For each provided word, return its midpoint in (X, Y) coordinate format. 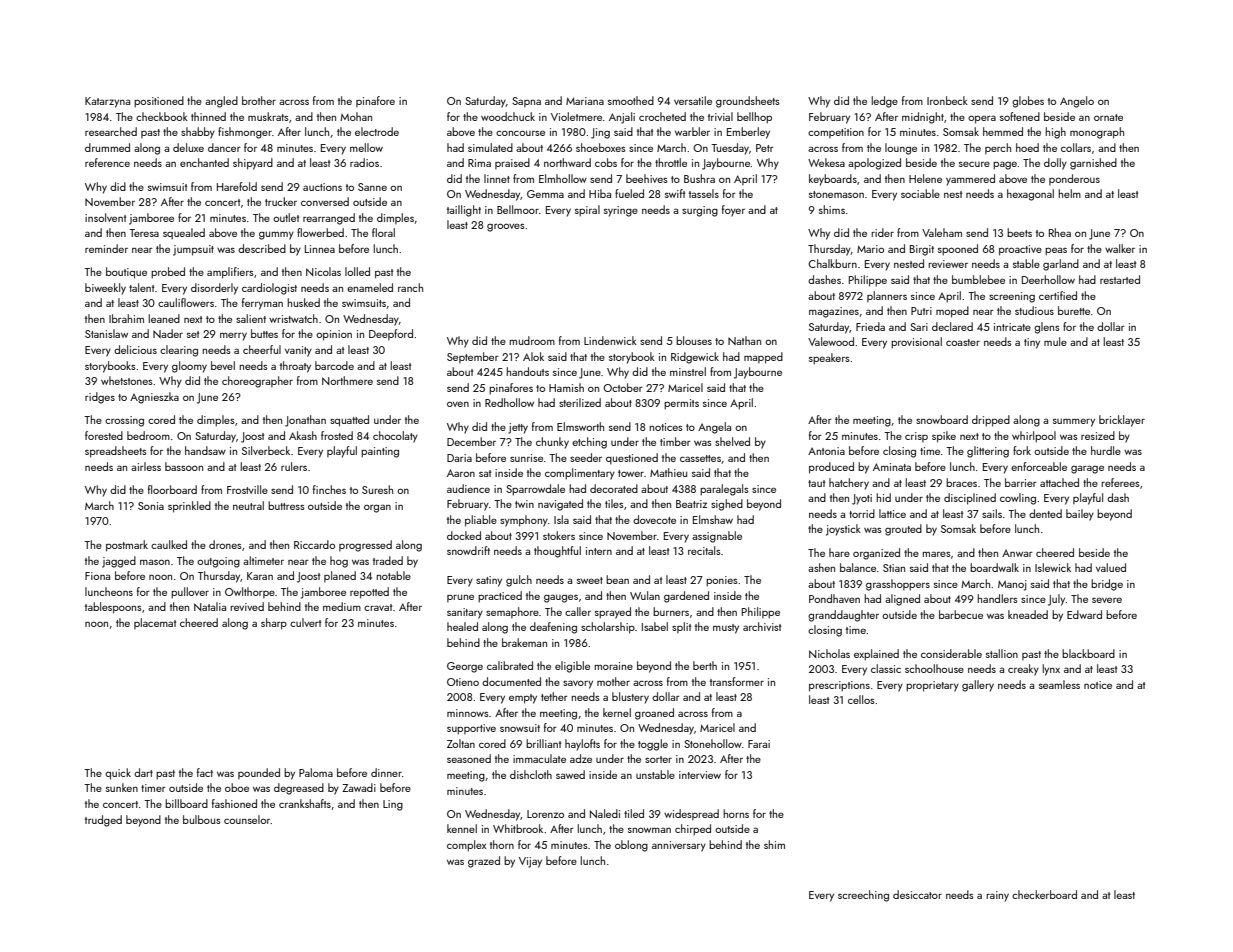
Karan (260, 576)
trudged (103, 821)
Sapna (526, 102)
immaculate (539, 758)
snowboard (942, 419)
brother (259, 100)
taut (816, 483)
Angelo (1077, 102)
